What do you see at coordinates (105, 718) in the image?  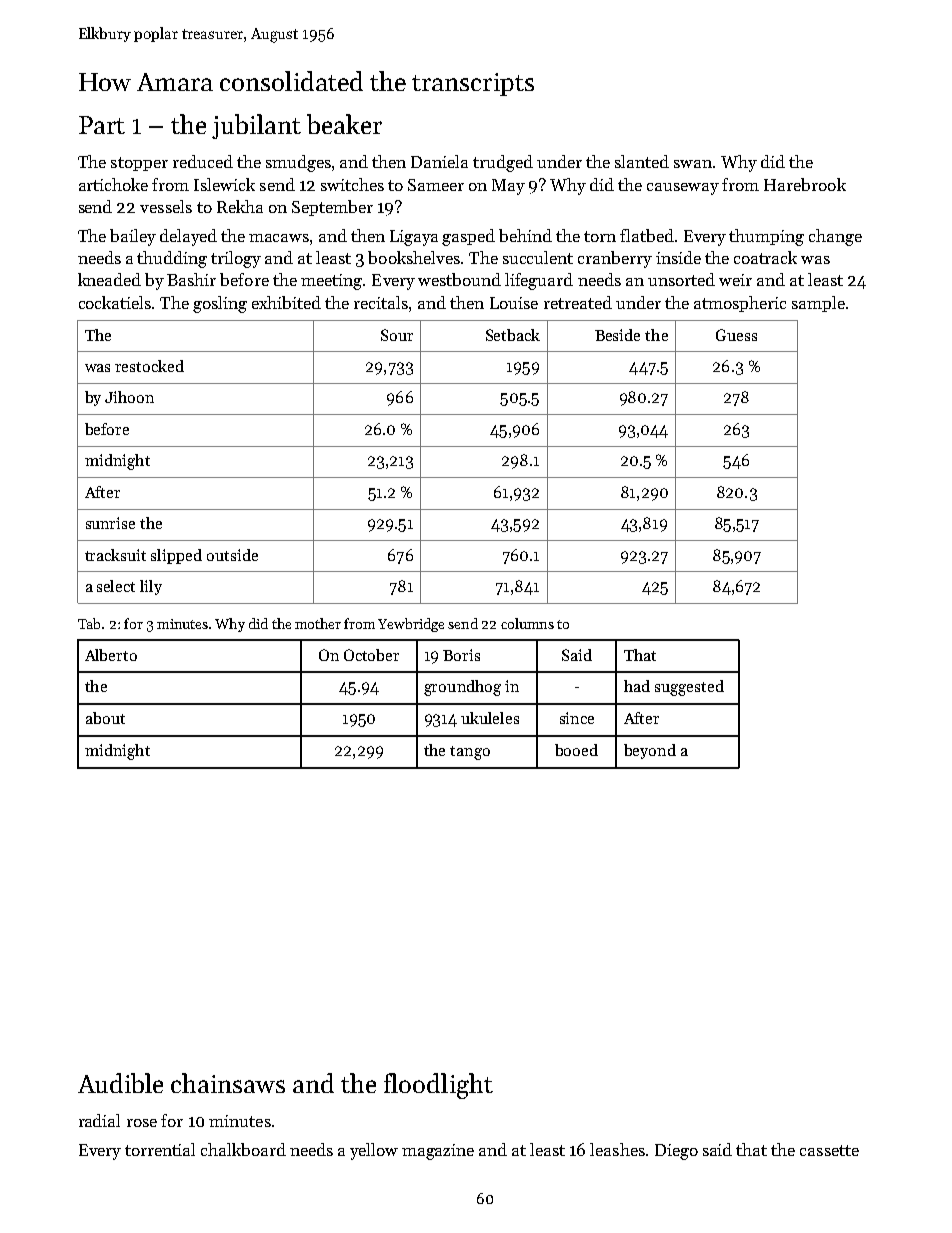 I see `about` at bounding box center [105, 718].
